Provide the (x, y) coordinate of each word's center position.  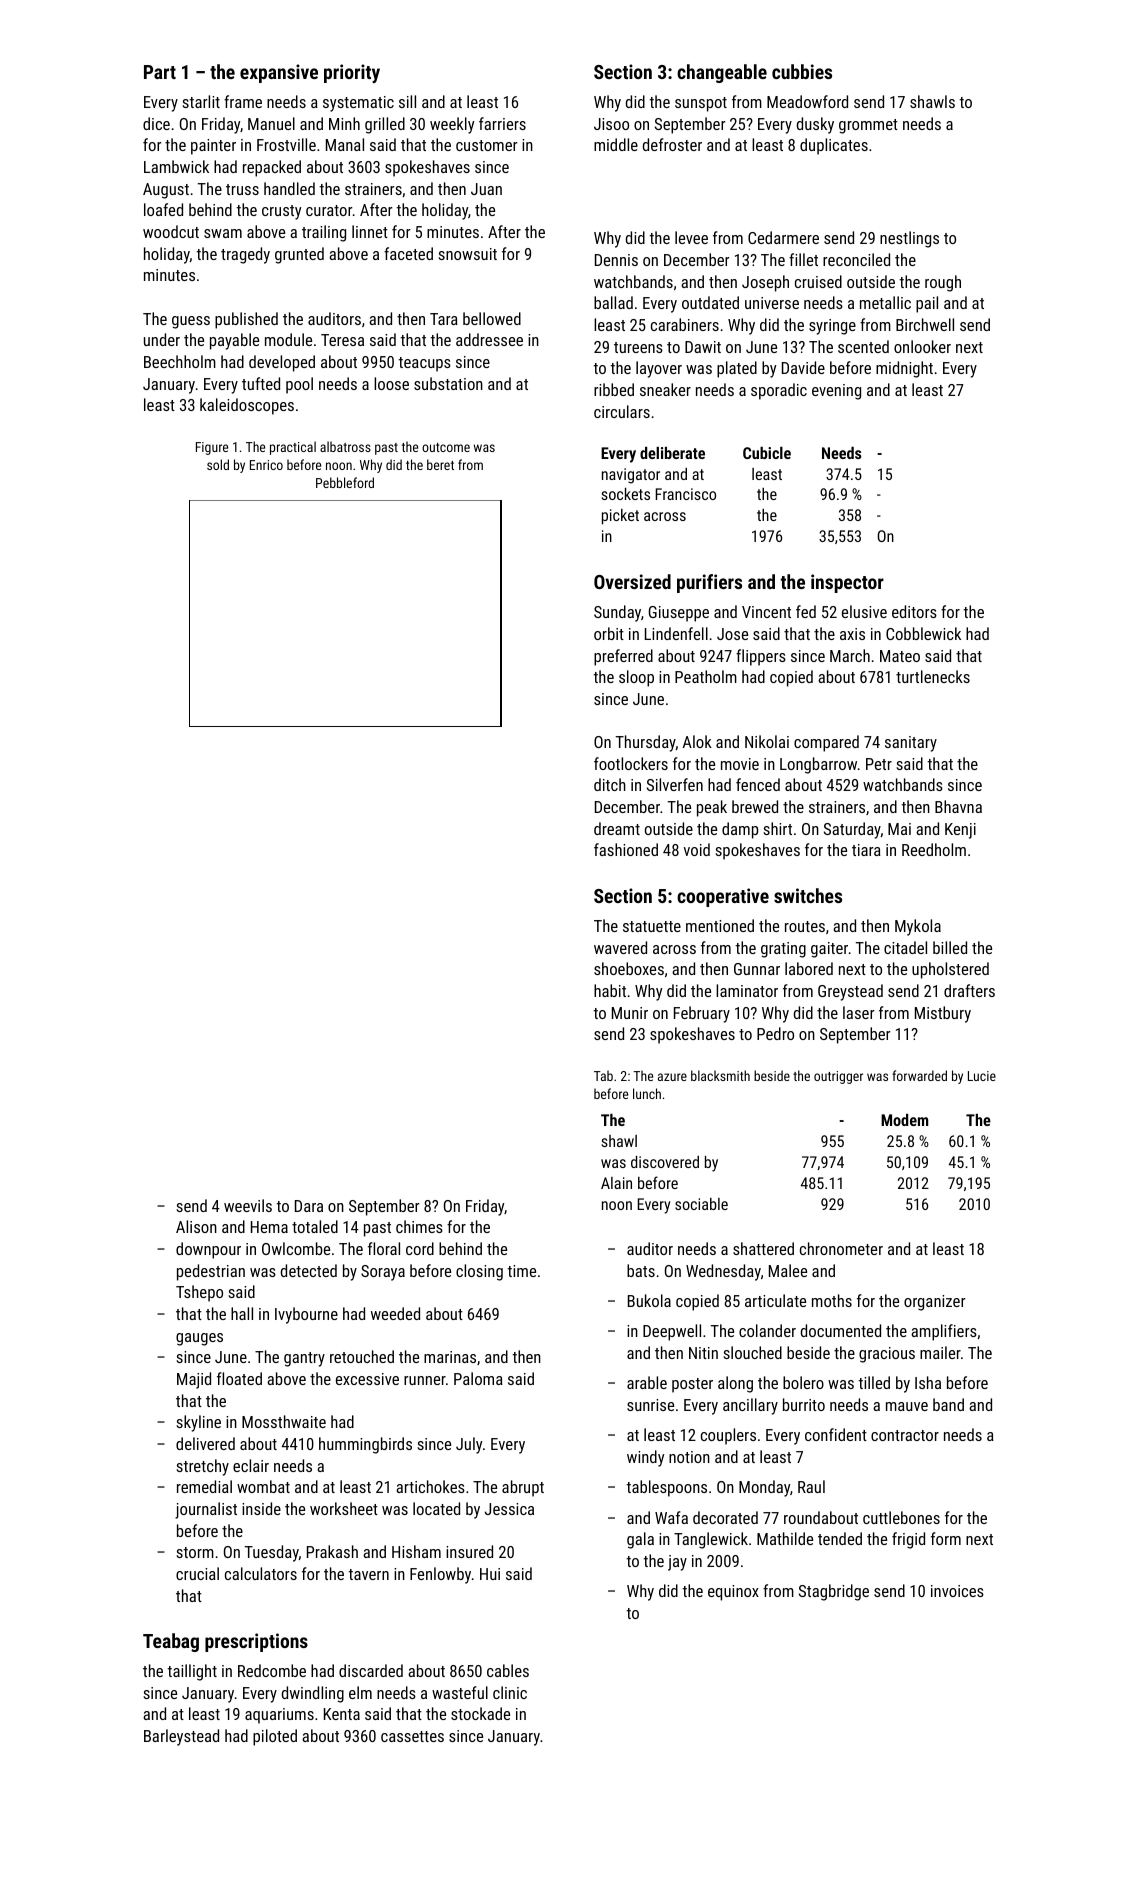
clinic (510, 1692)
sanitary (911, 744)
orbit (609, 633)
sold (218, 464)
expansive (279, 73)
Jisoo (611, 124)
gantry (304, 1359)
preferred (623, 657)
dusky (815, 125)
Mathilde (785, 1538)
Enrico (266, 465)
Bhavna (958, 806)
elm (360, 1692)
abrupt (523, 1488)
